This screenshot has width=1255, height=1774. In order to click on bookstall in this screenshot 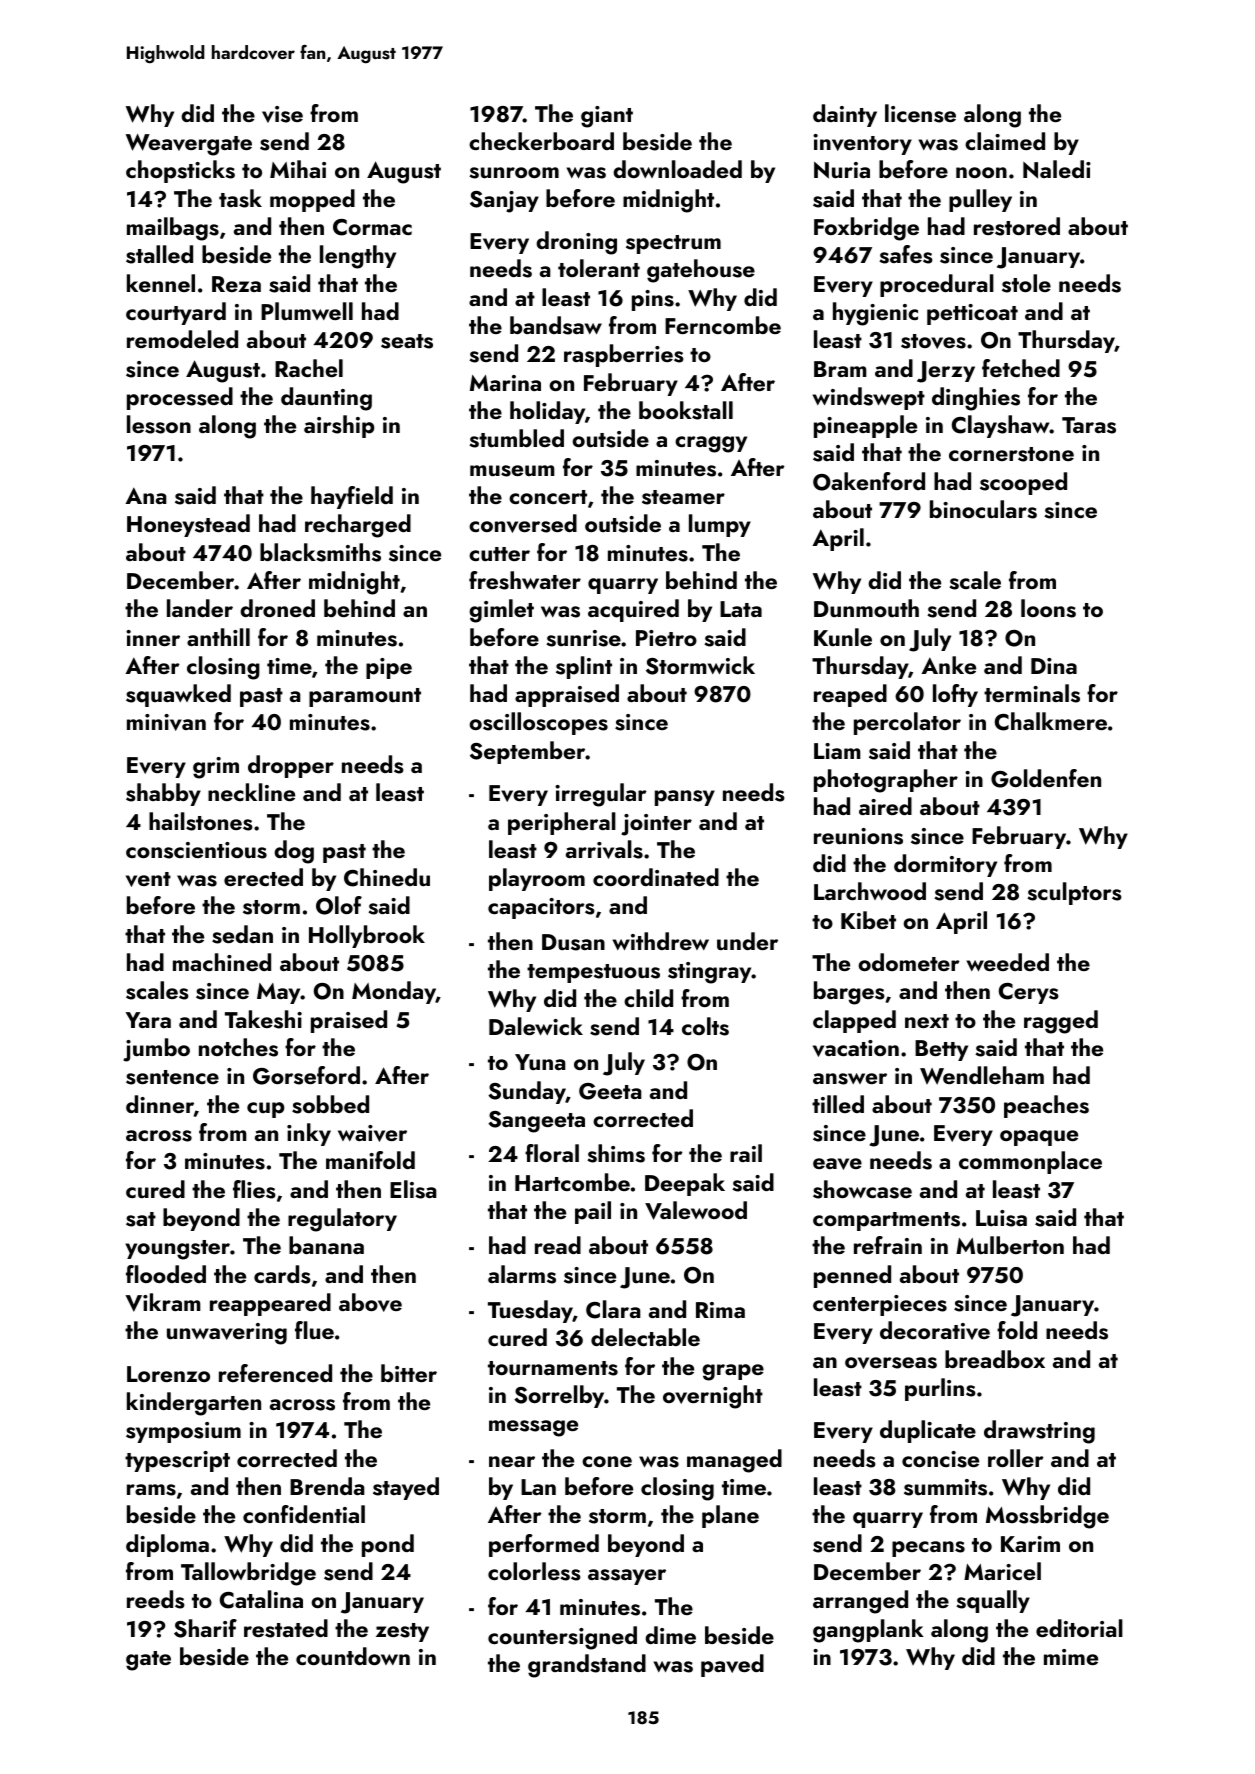, I will do `click(686, 410)`.
